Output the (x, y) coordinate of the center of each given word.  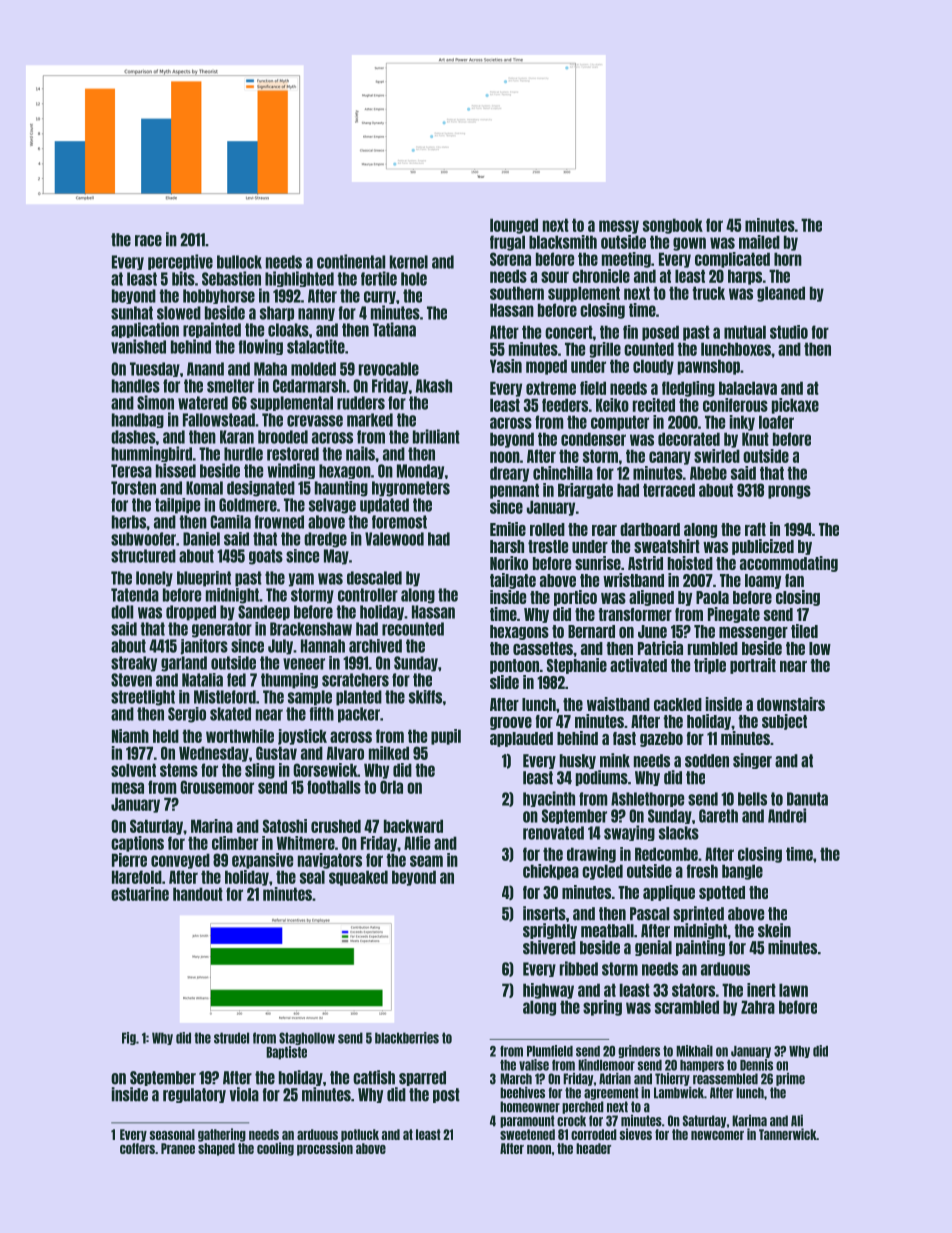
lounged (514, 226)
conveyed (180, 861)
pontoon (514, 666)
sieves (636, 1134)
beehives (522, 1093)
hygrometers (411, 489)
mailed (759, 242)
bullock (239, 262)
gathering (222, 1135)
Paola (712, 597)
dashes (133, 437)
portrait (753, 666)
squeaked (358, 878)
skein (774, 930)
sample (310, 698)
